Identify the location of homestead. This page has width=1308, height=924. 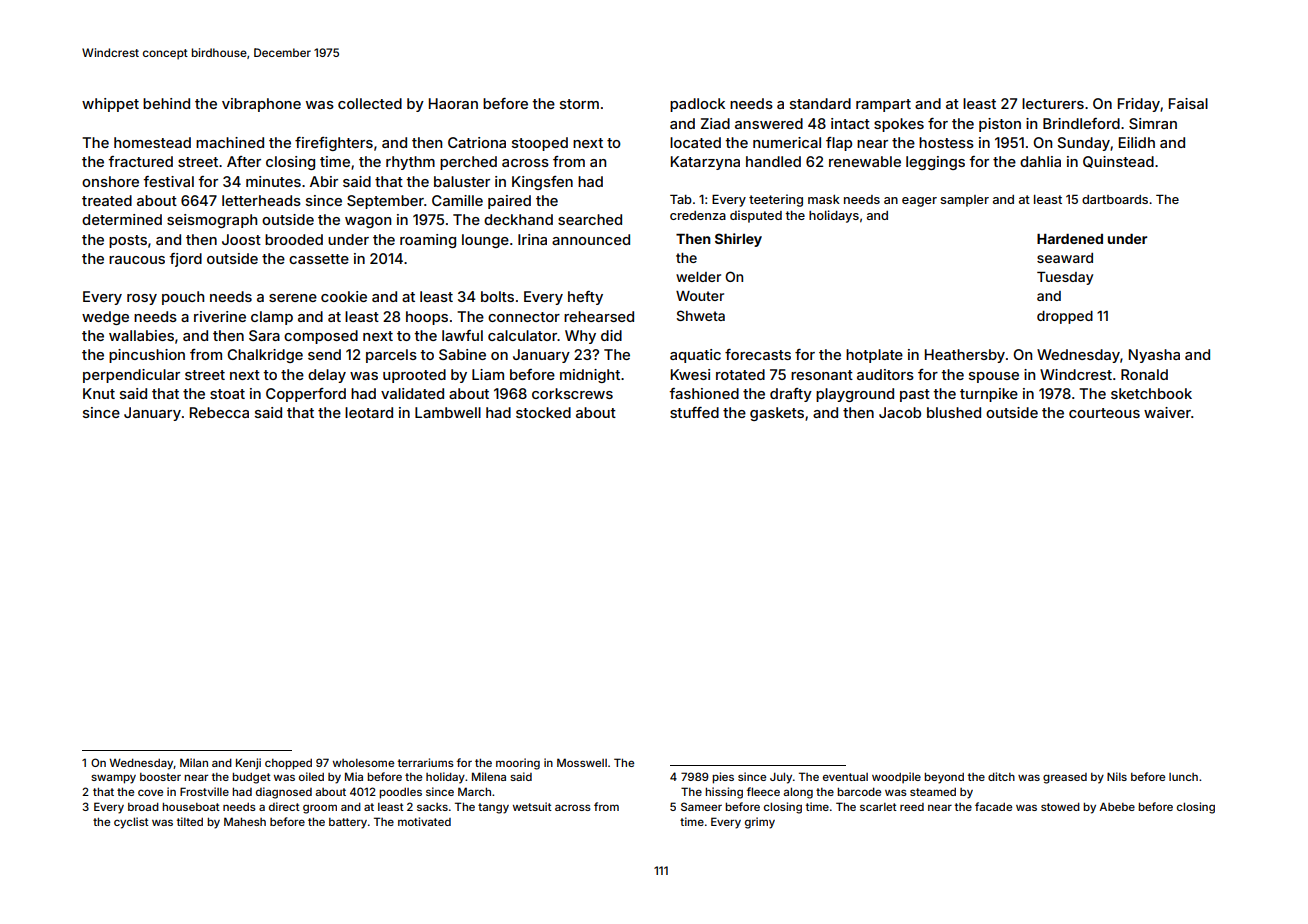
(152, 142).
